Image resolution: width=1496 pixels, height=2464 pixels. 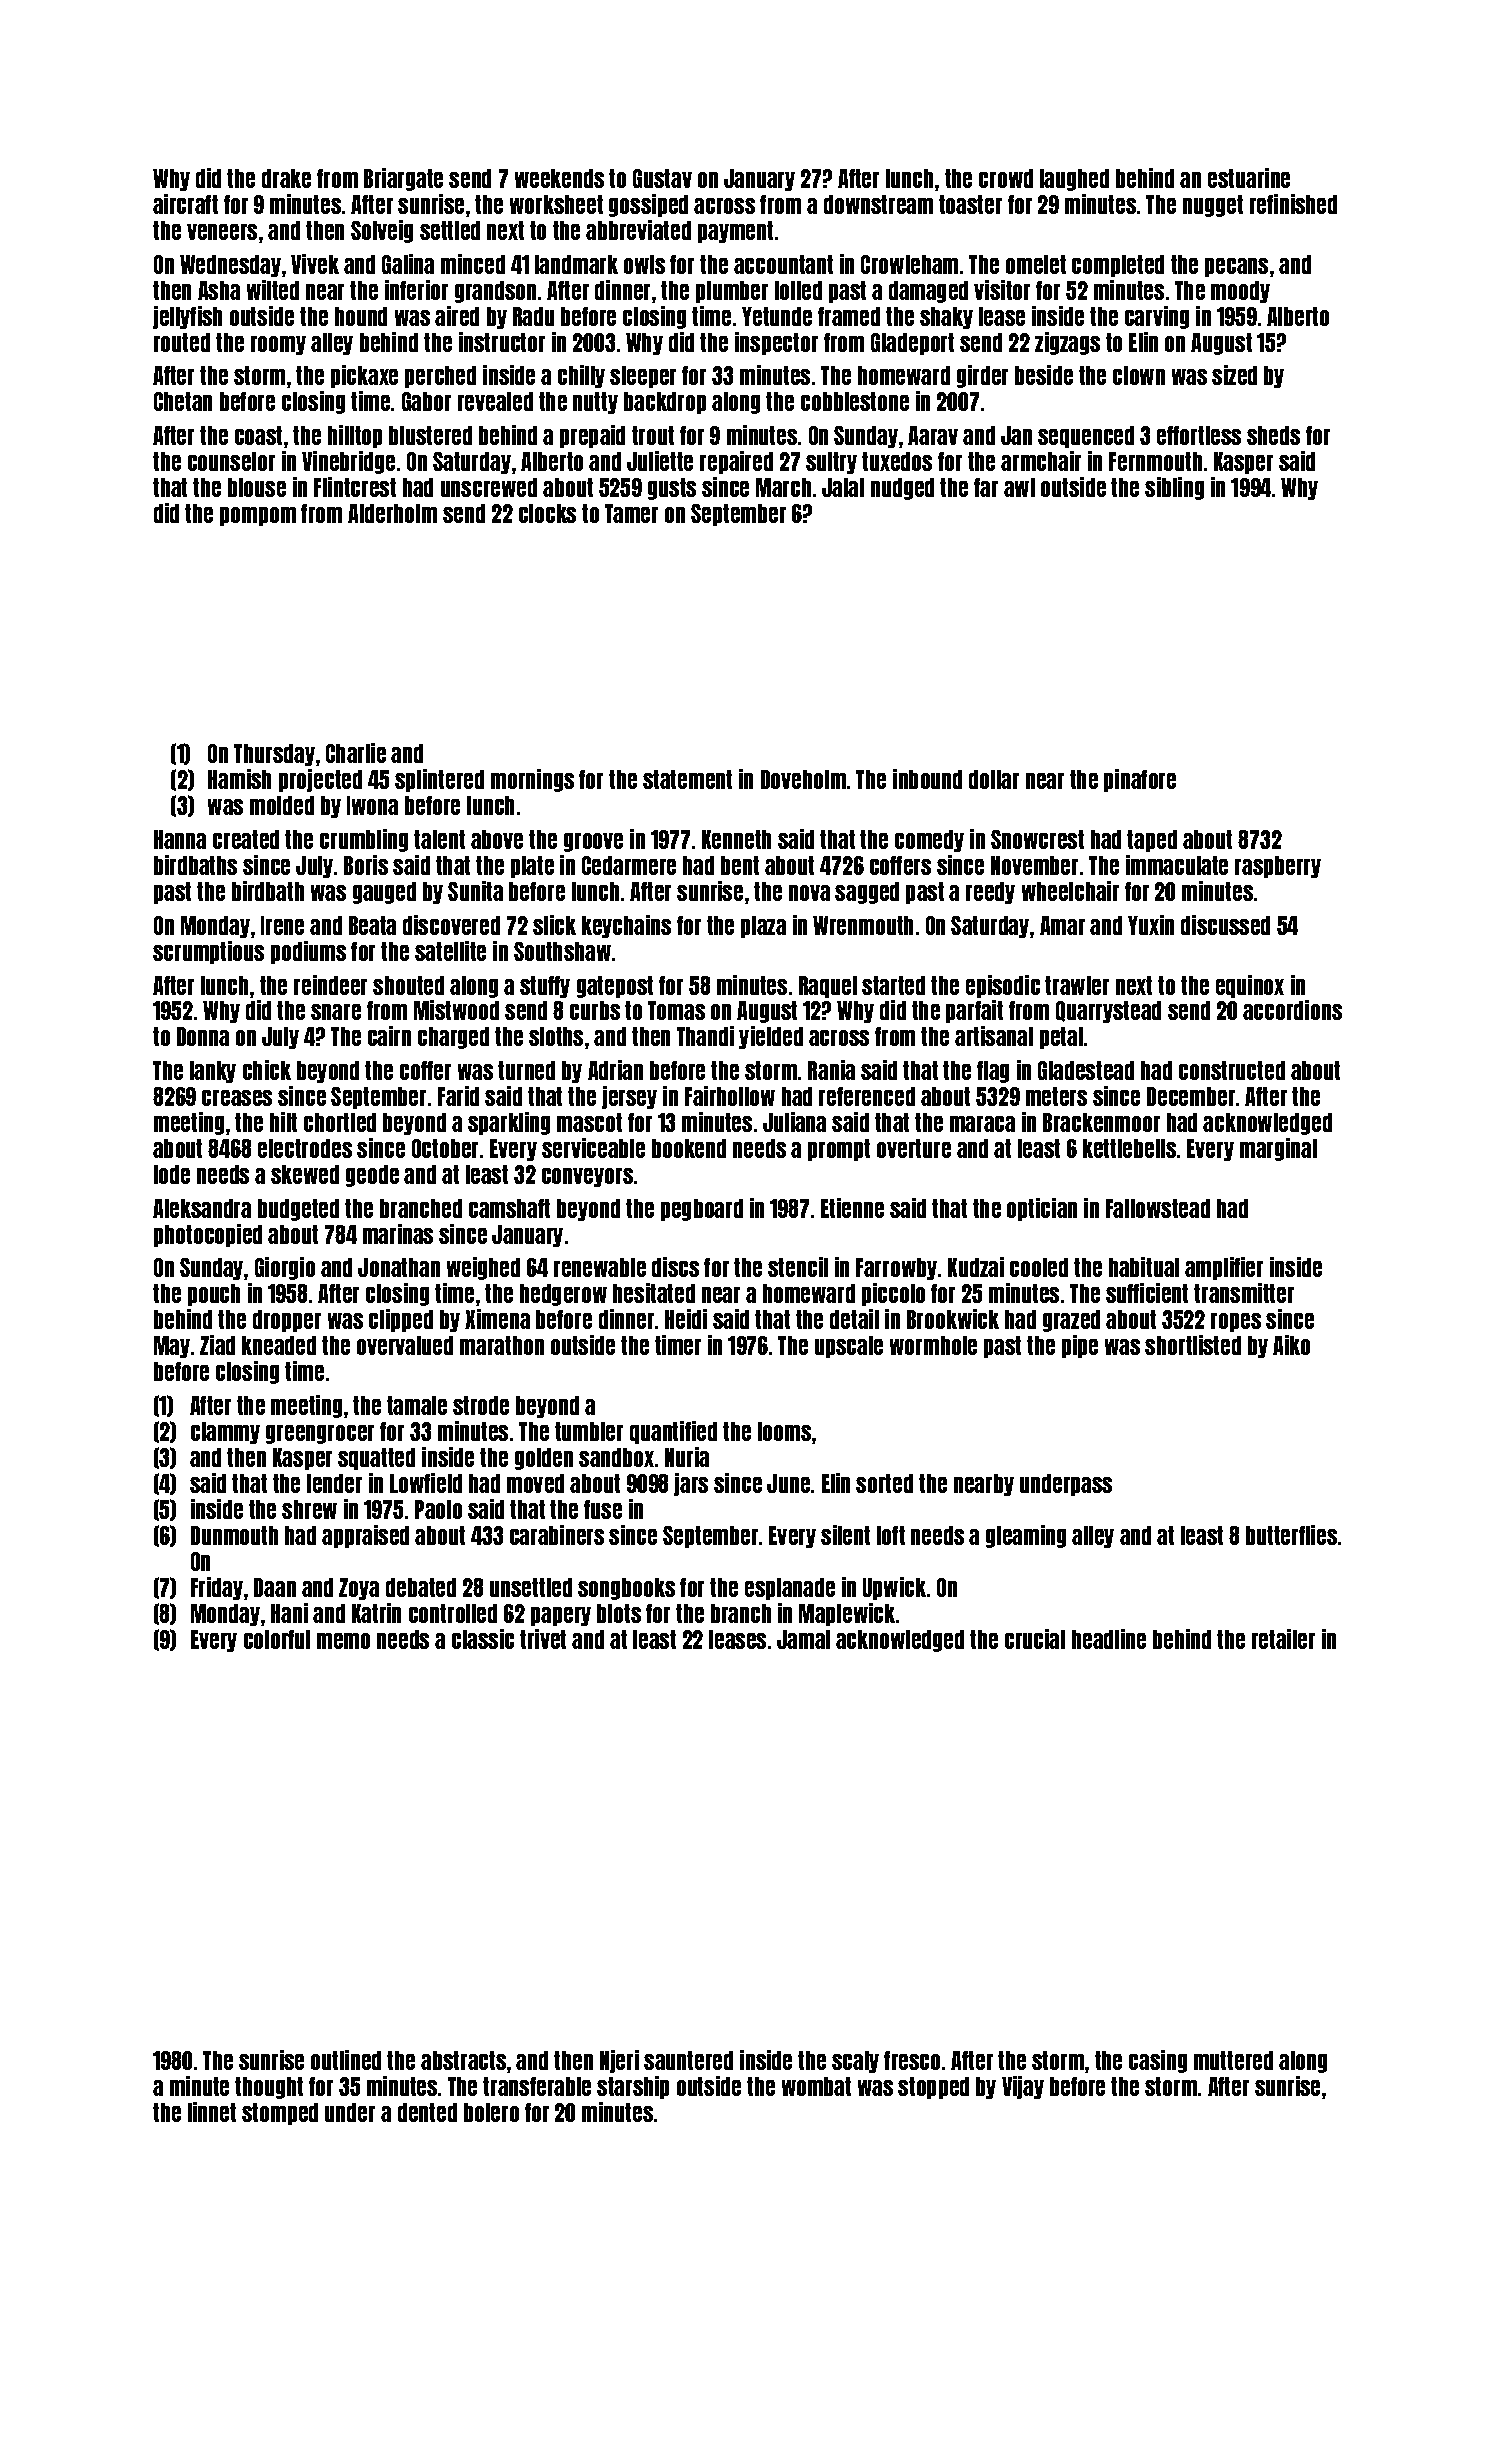 What do you see at coordinates (274, 755) in the image?
I see `Thursday` at bounding box center [274, 755].
